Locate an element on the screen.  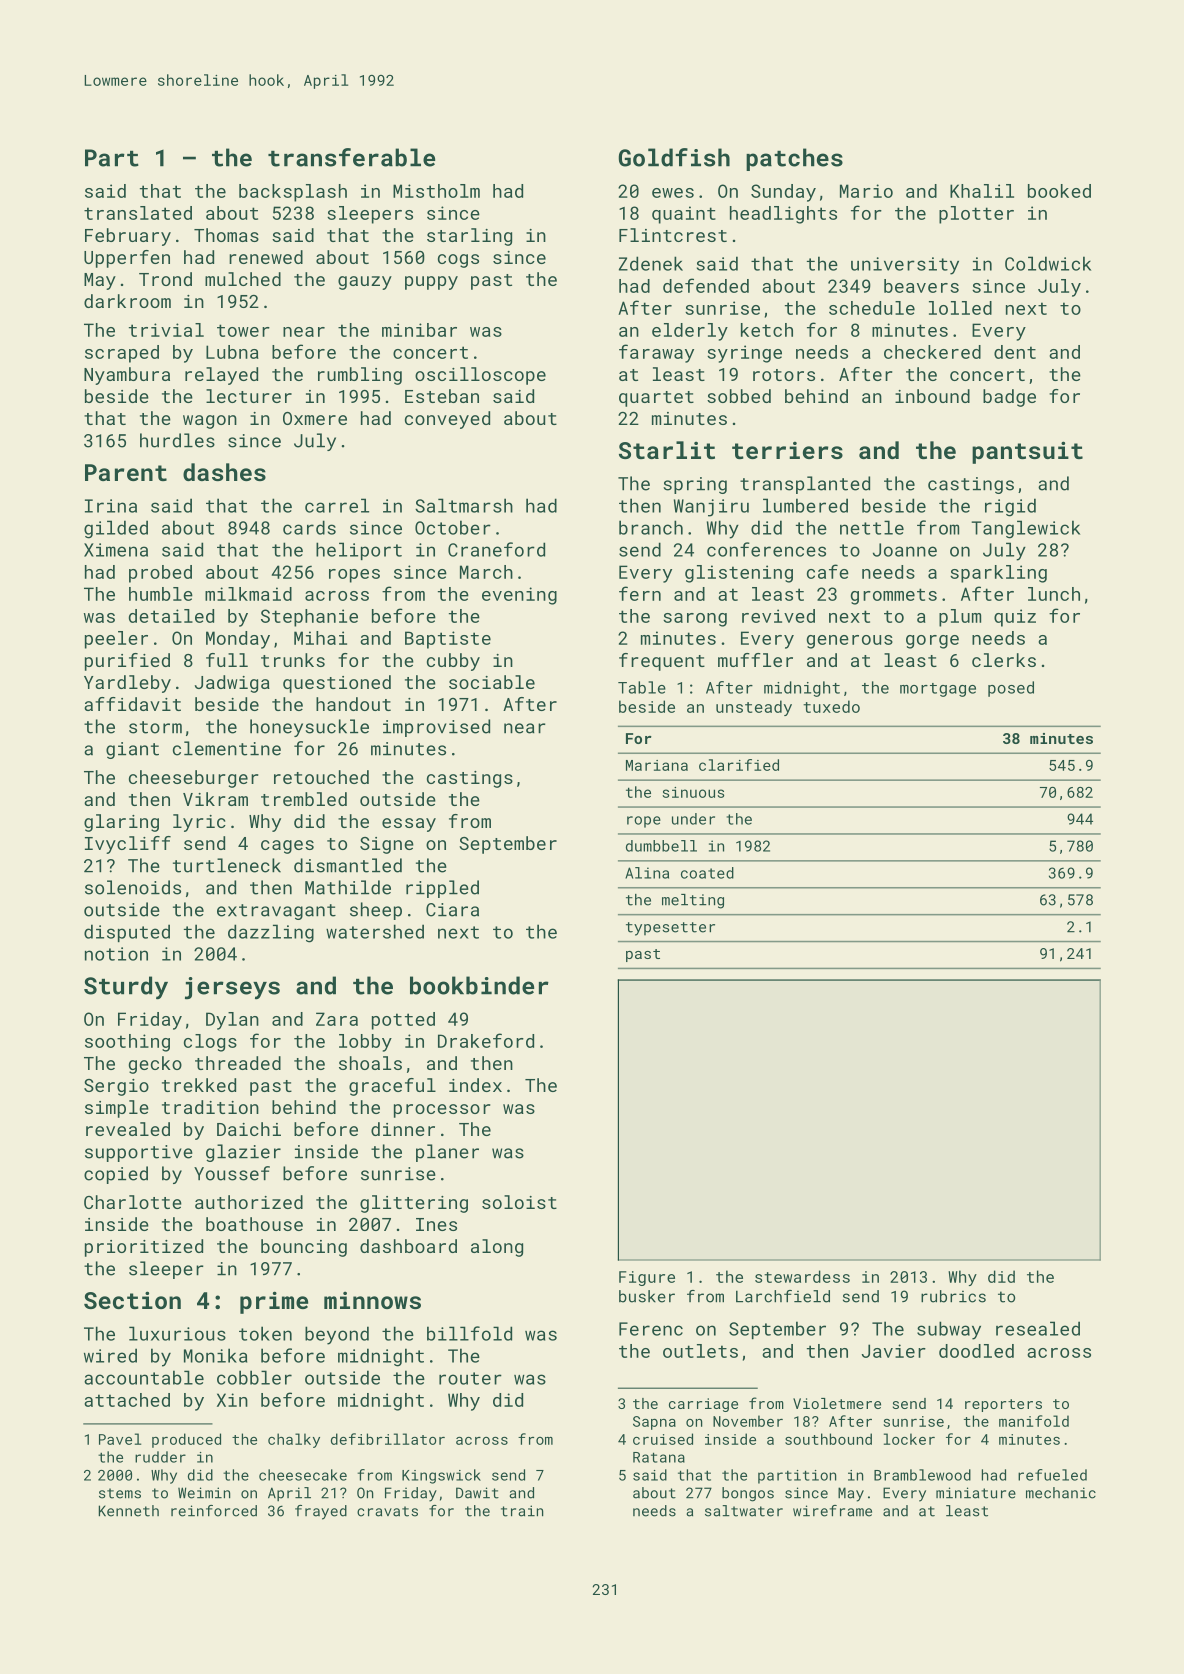
Kingswick is located at coordinates (441, 1476).
